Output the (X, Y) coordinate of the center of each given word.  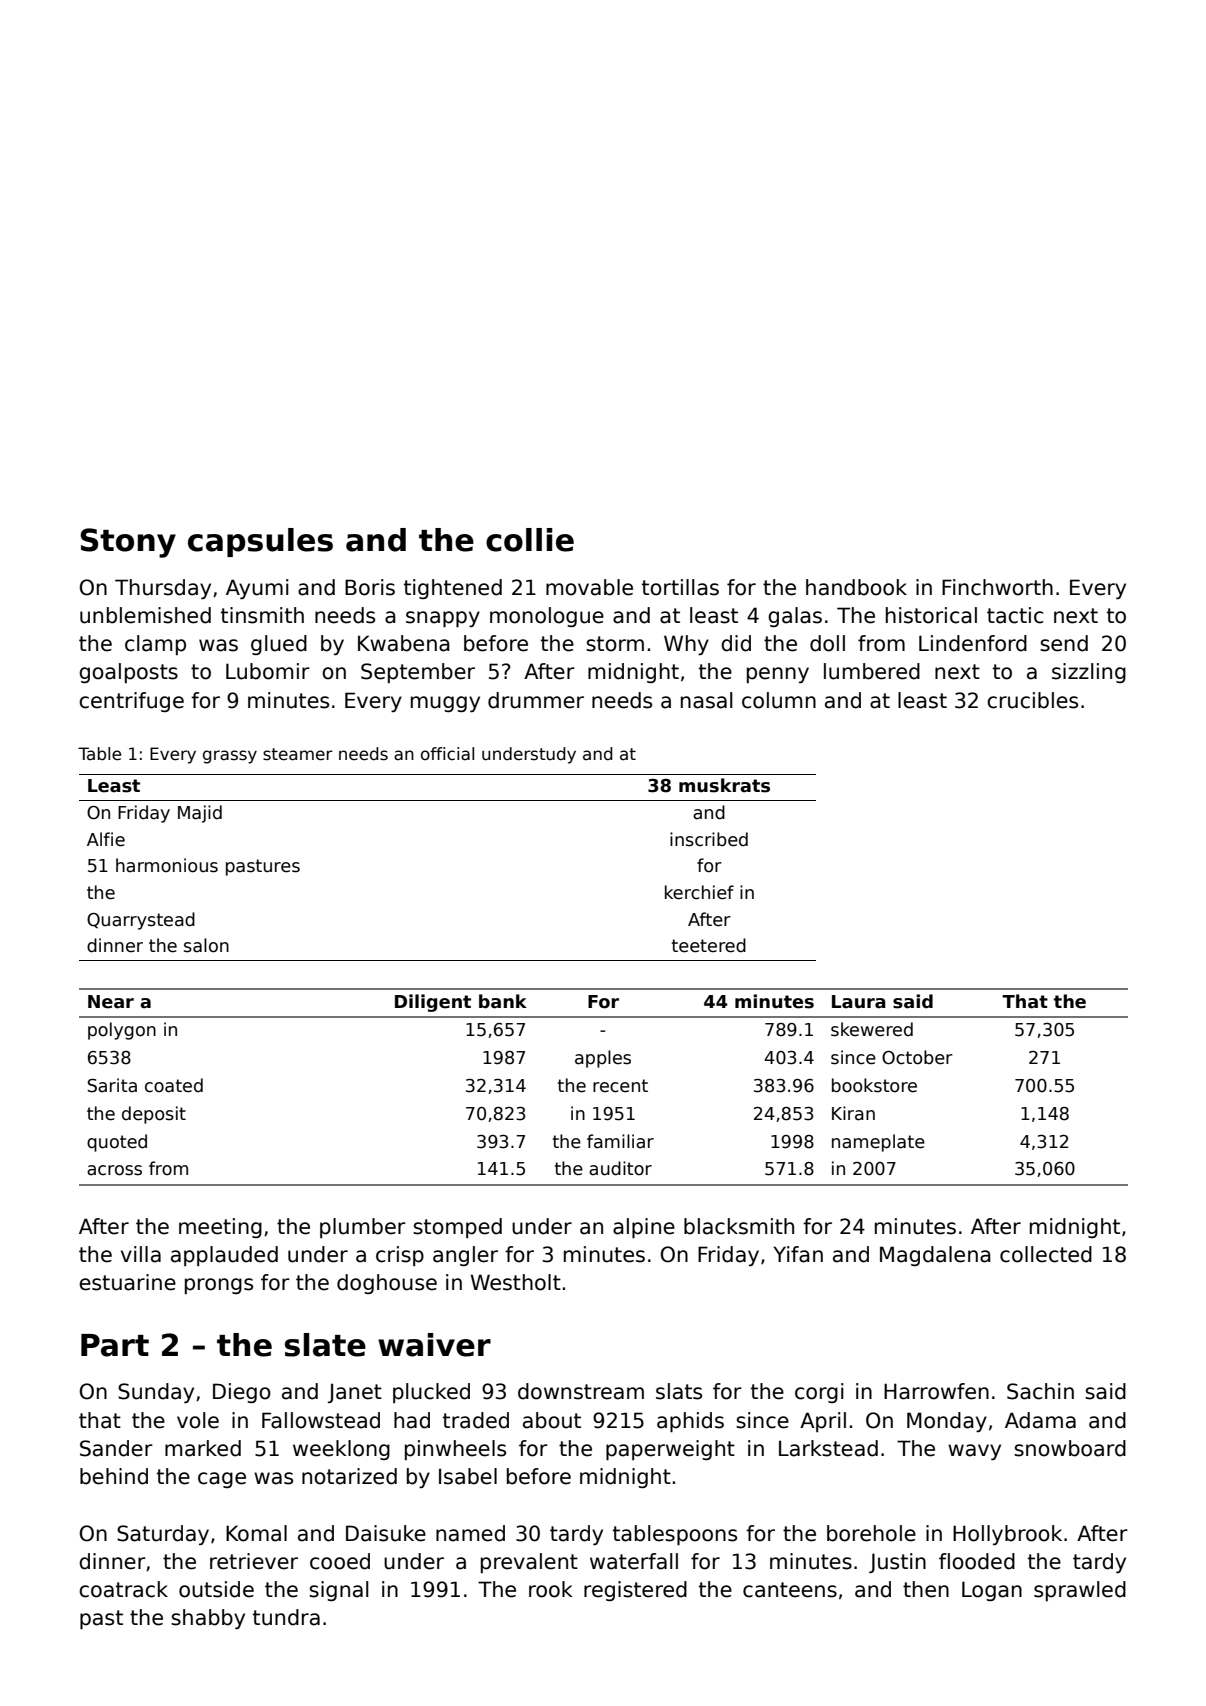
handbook (856, 587)
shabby (208, 1619)
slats (679, 1391)
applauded (224, 1256)
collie (530, 540)
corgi (819, 1393)
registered (635, 1591)
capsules (260, 542)
